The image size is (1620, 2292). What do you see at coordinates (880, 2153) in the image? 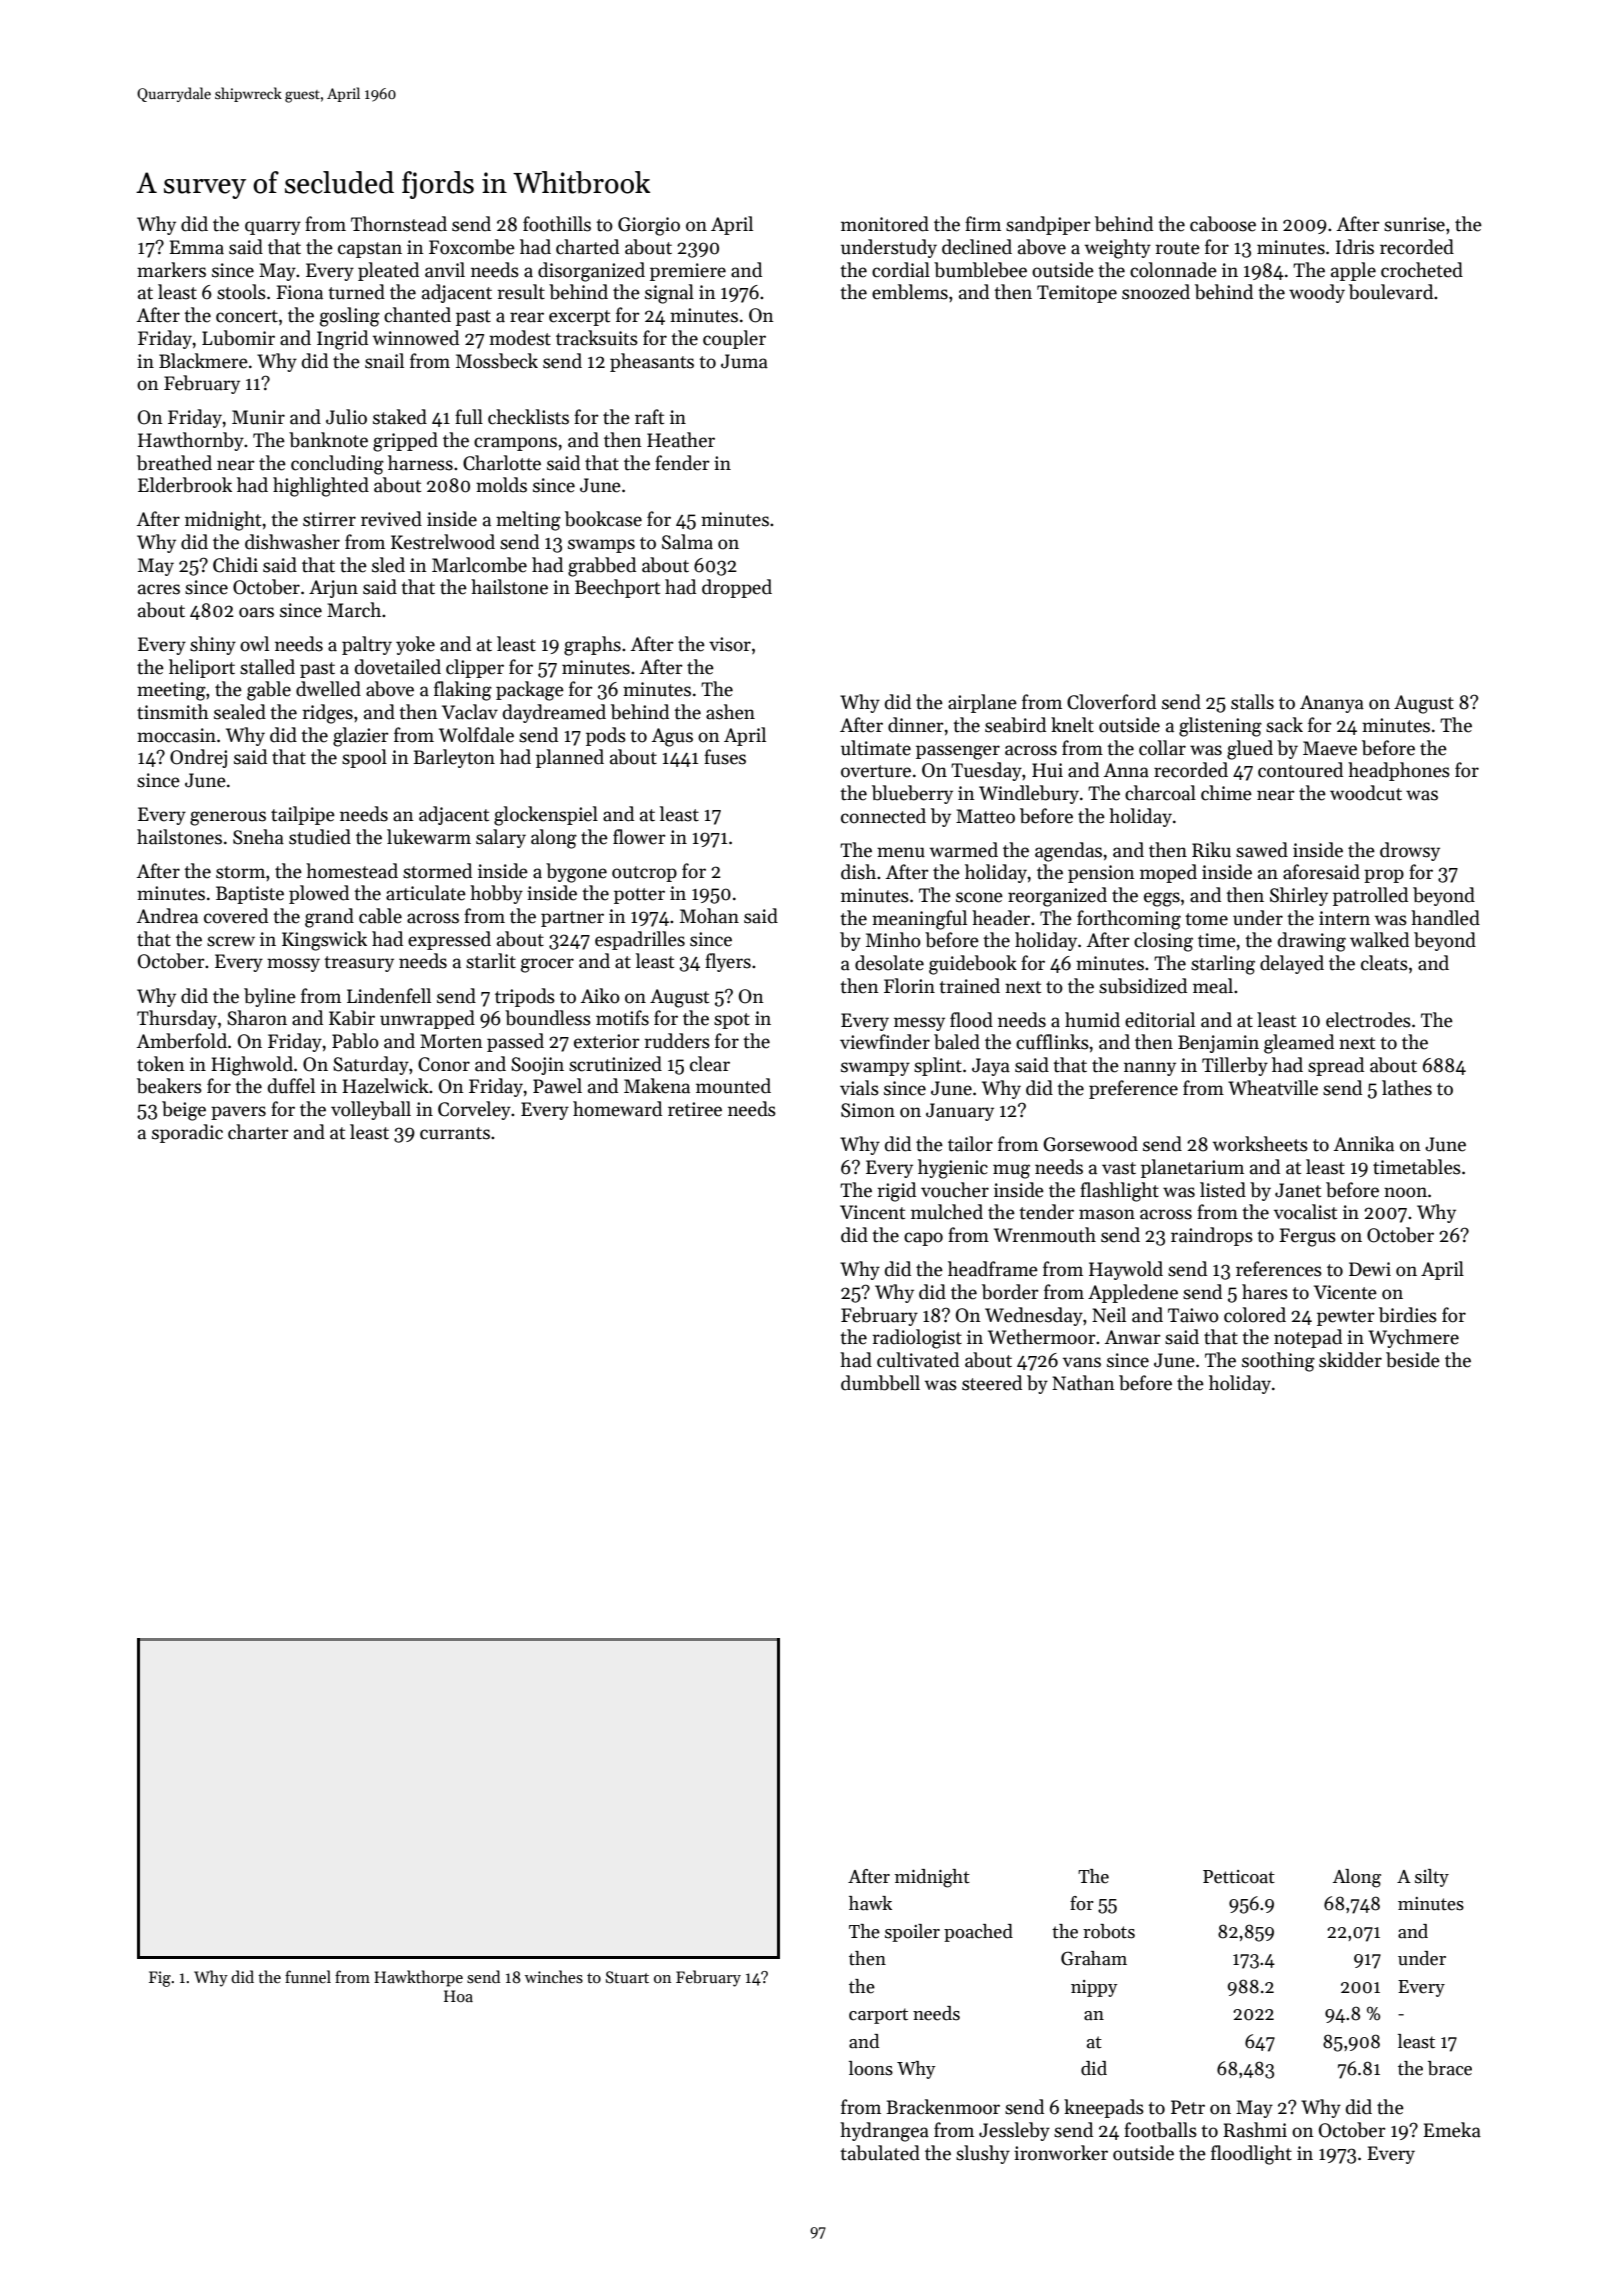
I see `tabulated` at bounding box center [880, 2153].
